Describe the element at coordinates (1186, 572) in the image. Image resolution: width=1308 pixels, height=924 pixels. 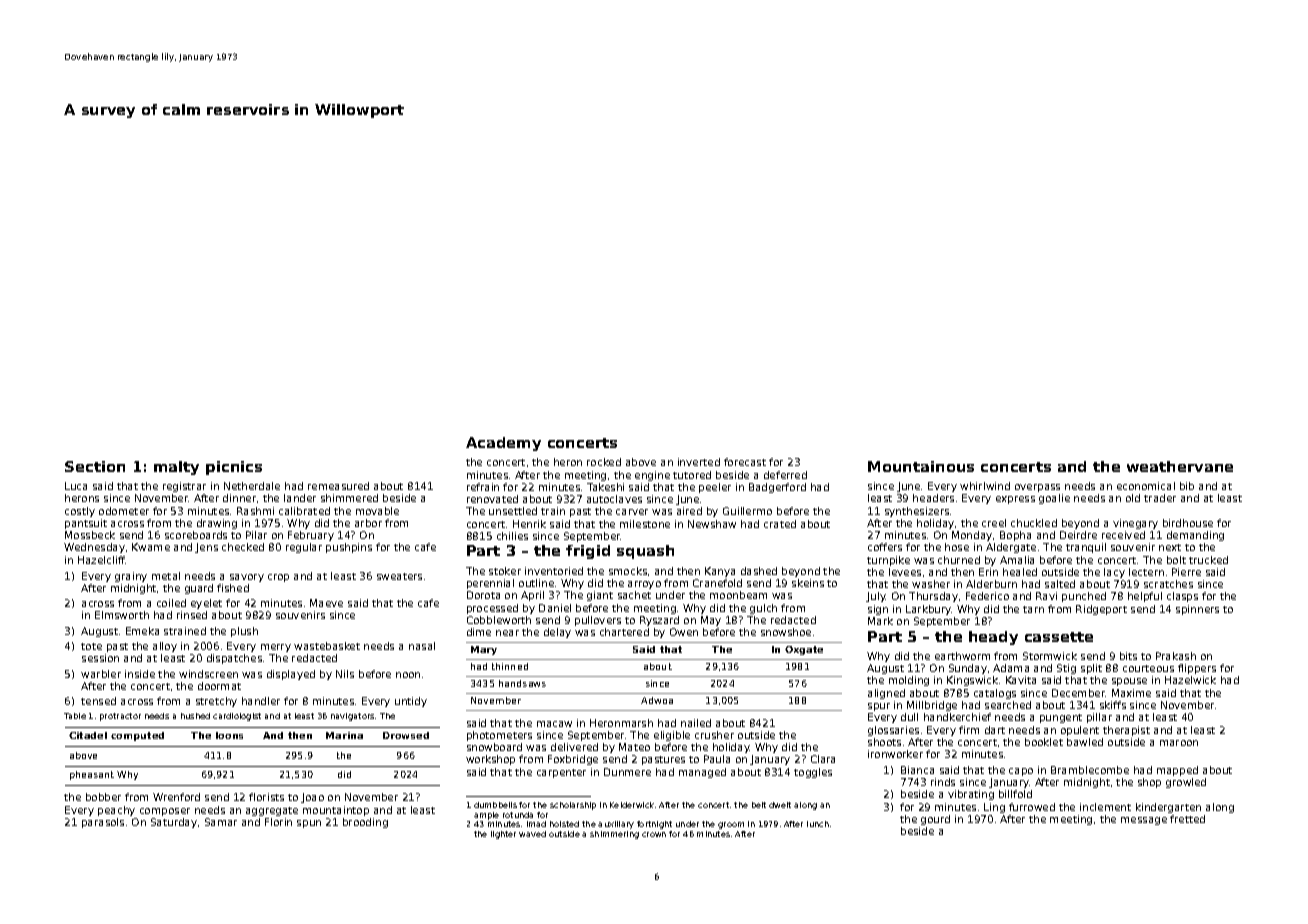
I see `Pierre` at that location.
